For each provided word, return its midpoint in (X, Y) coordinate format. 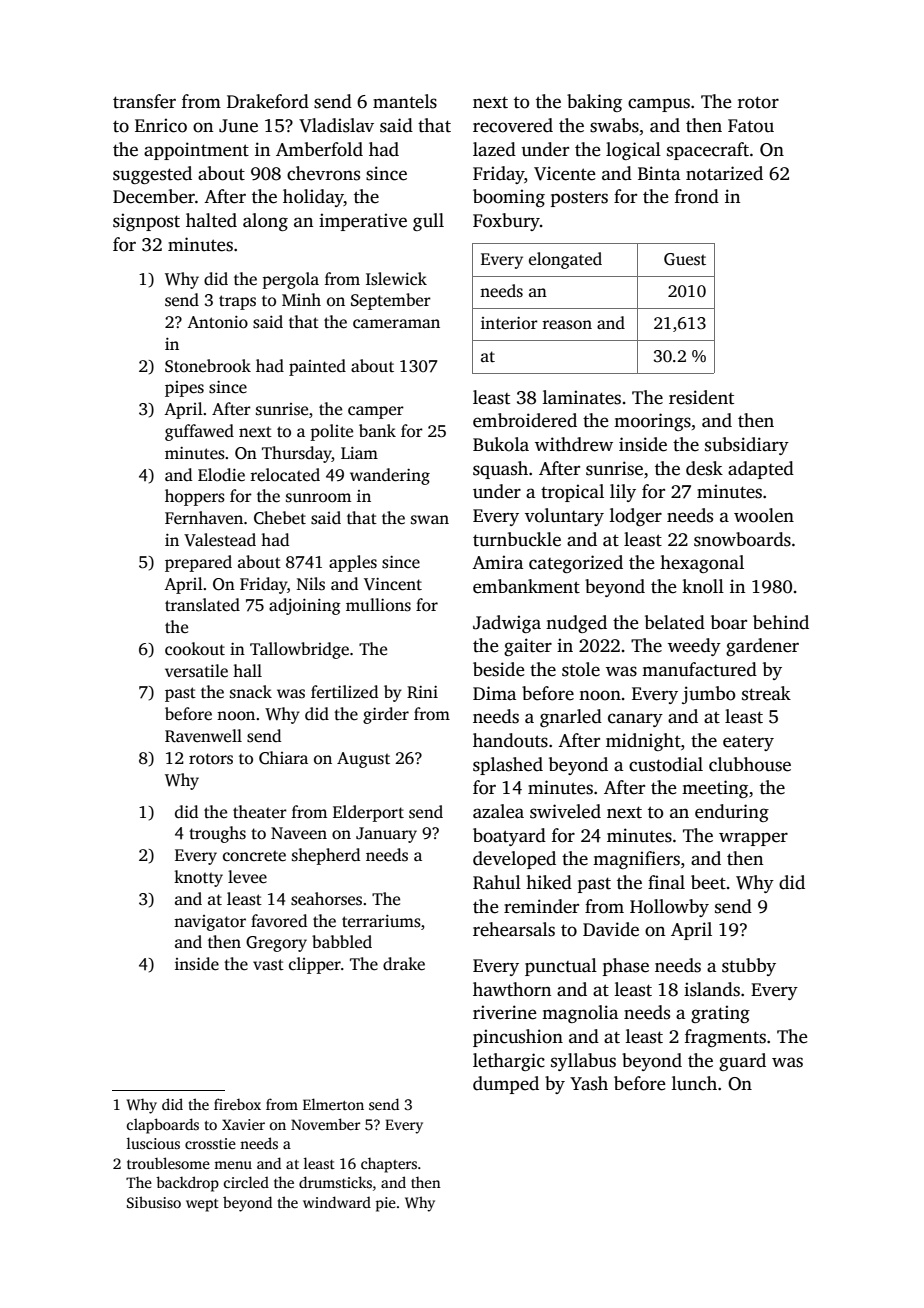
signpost (146, 222)
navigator (210, 923)
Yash (589, 1083)
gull (428, 222)
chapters (389, 1165)
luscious (153, 1143)
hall (247, 670)
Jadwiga (507, 624)
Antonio (217, 322)
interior (509, 323)
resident (701, 397)
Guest (685, 259)
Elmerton (333, 1104)
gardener (762, 647)
